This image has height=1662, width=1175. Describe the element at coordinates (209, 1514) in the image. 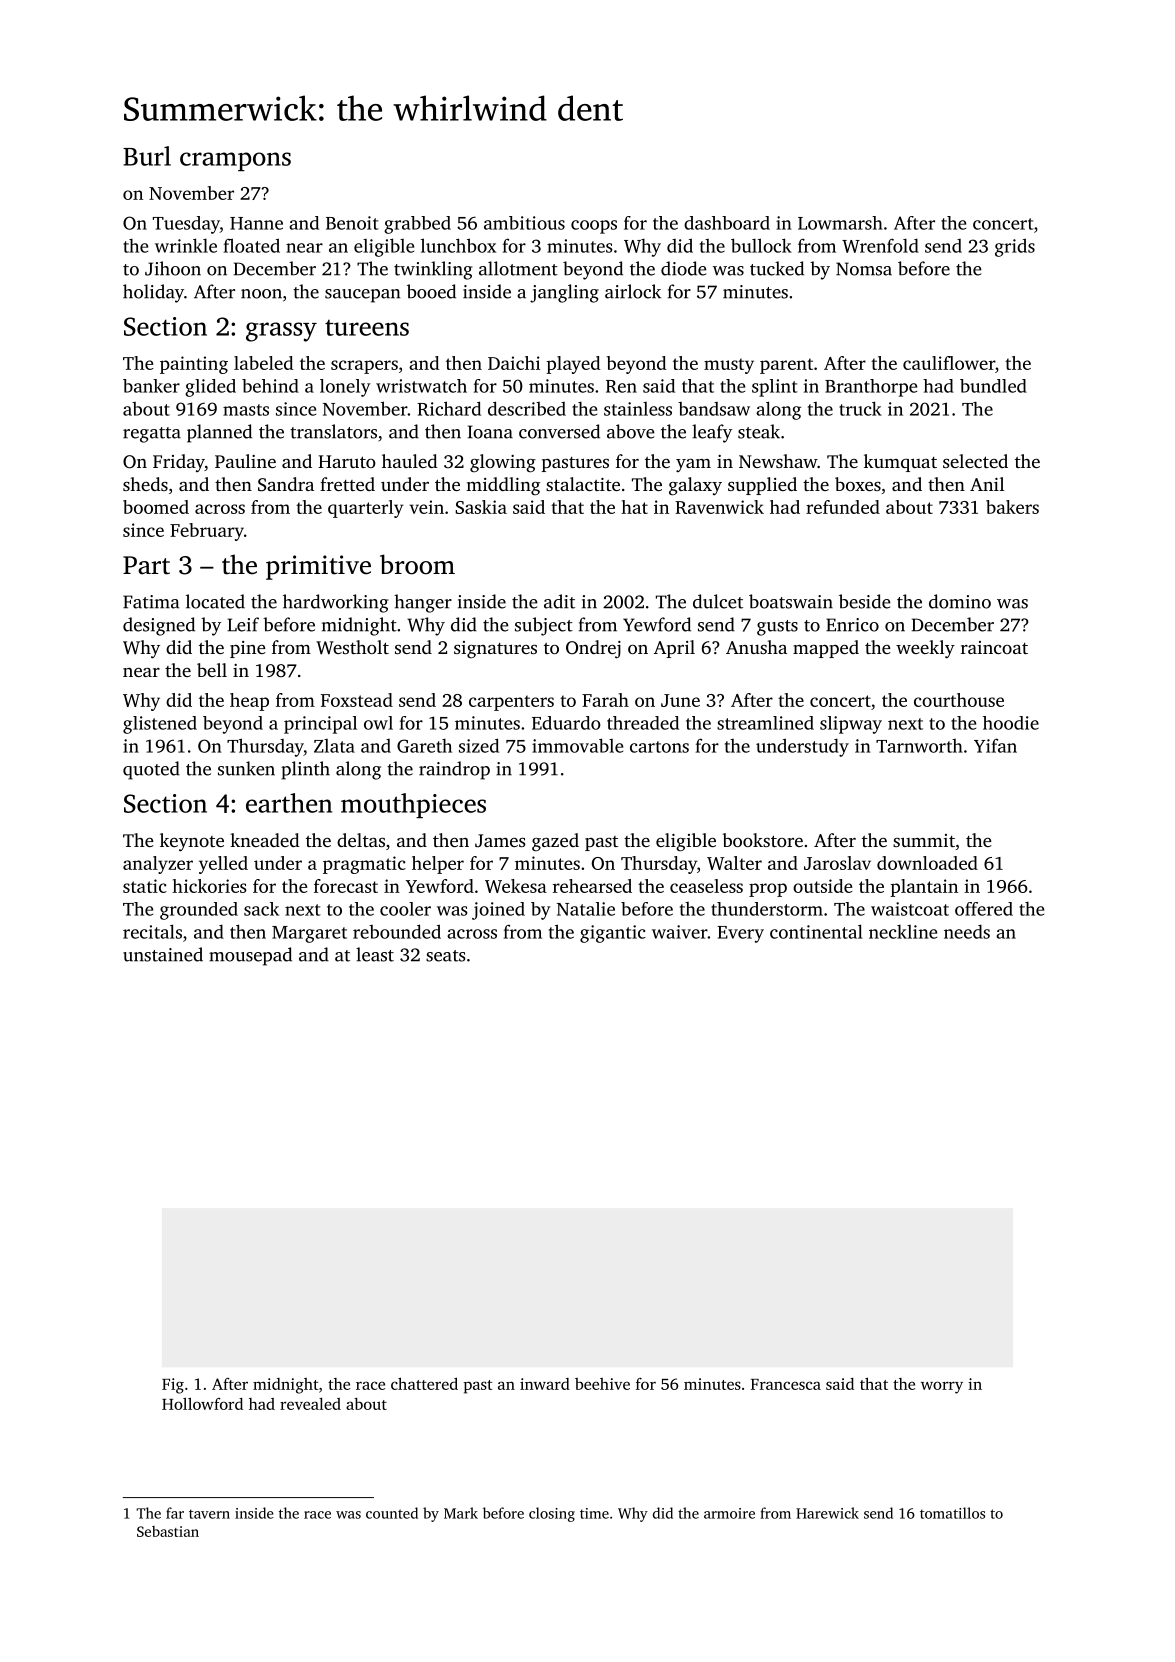

I see `tavern` at that location.
